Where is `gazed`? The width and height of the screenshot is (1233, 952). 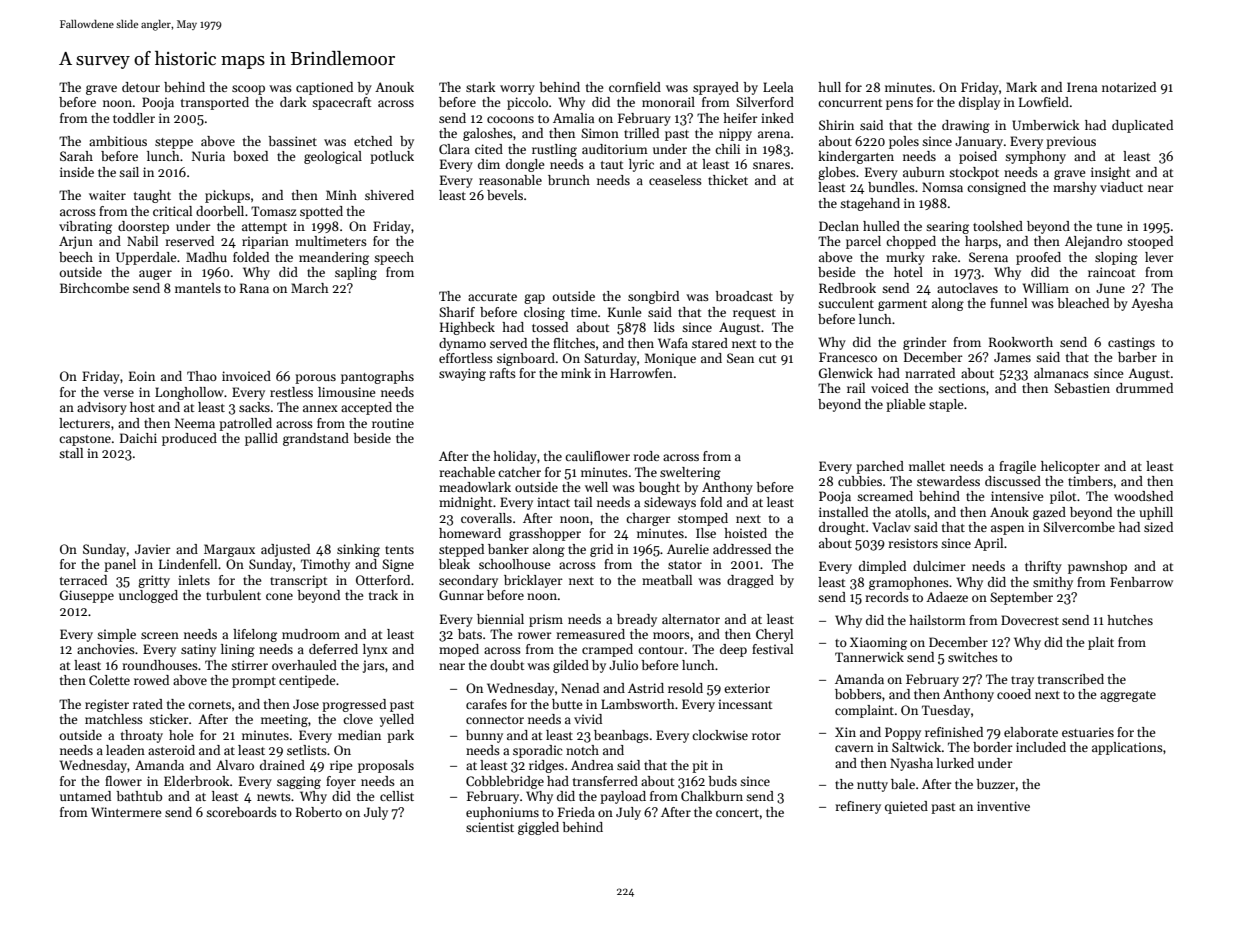
gazed is located at coordinates (1049, 513).
